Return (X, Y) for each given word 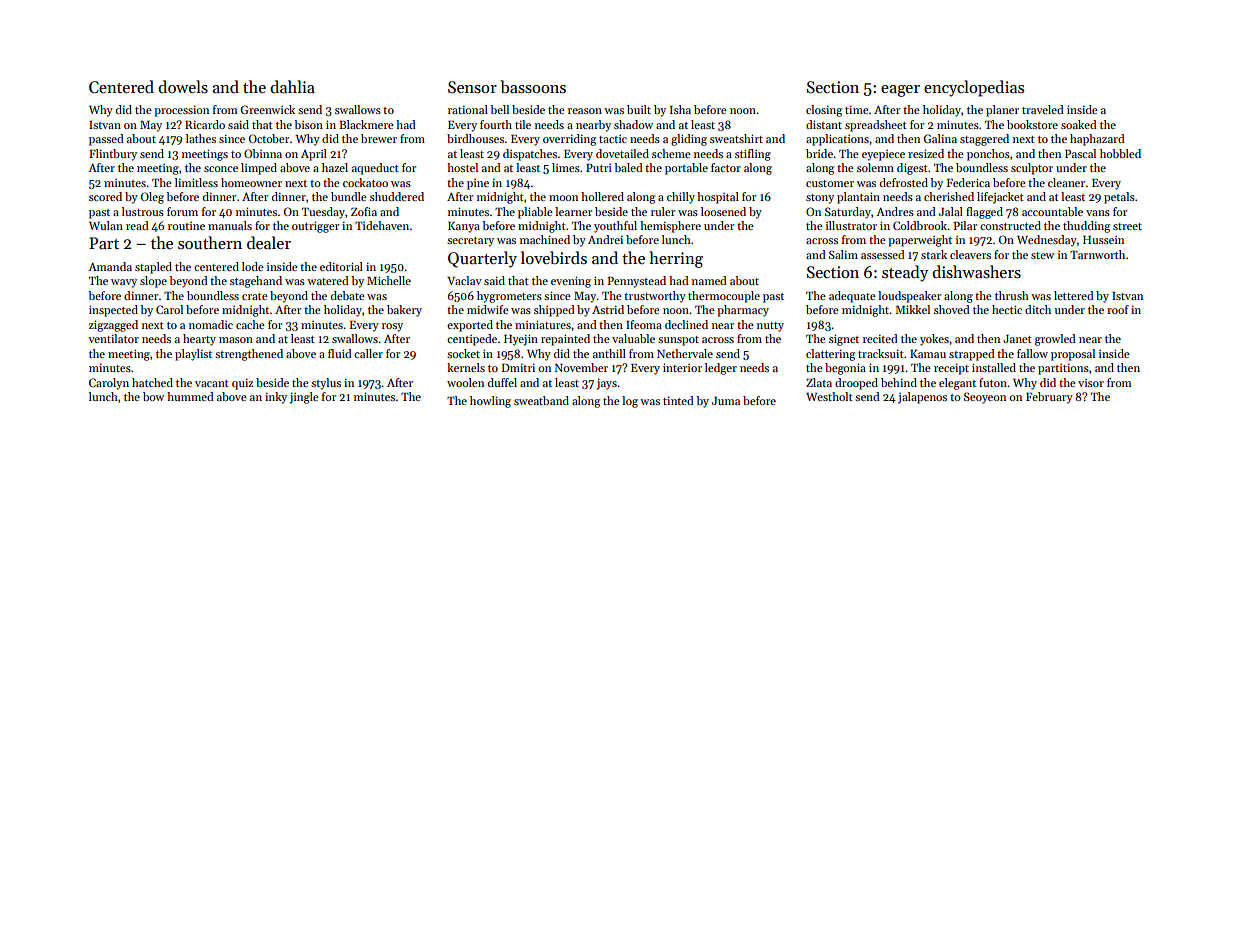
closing (824, 111)
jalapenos (922, 398)
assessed (883, 254)
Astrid (608, 309)
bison (308, 124)
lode (253, 266)
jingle (304, 398)
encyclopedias (974, 88)
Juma (726, 401)
